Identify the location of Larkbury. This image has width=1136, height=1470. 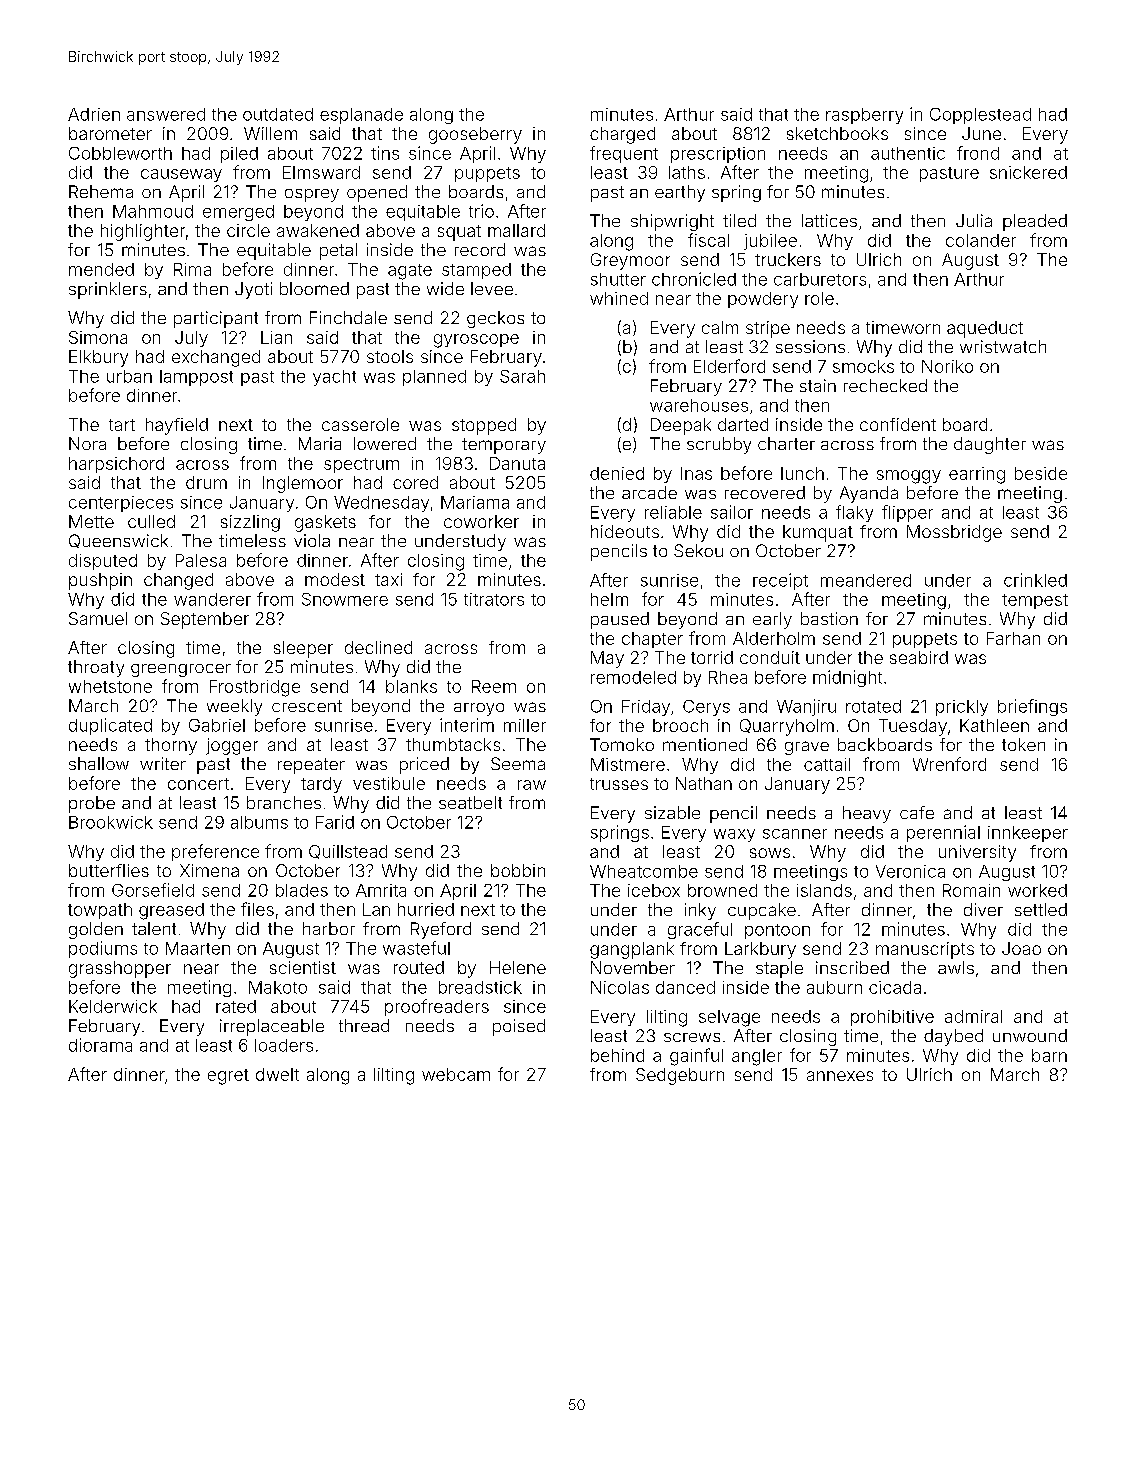
(760, 950).
